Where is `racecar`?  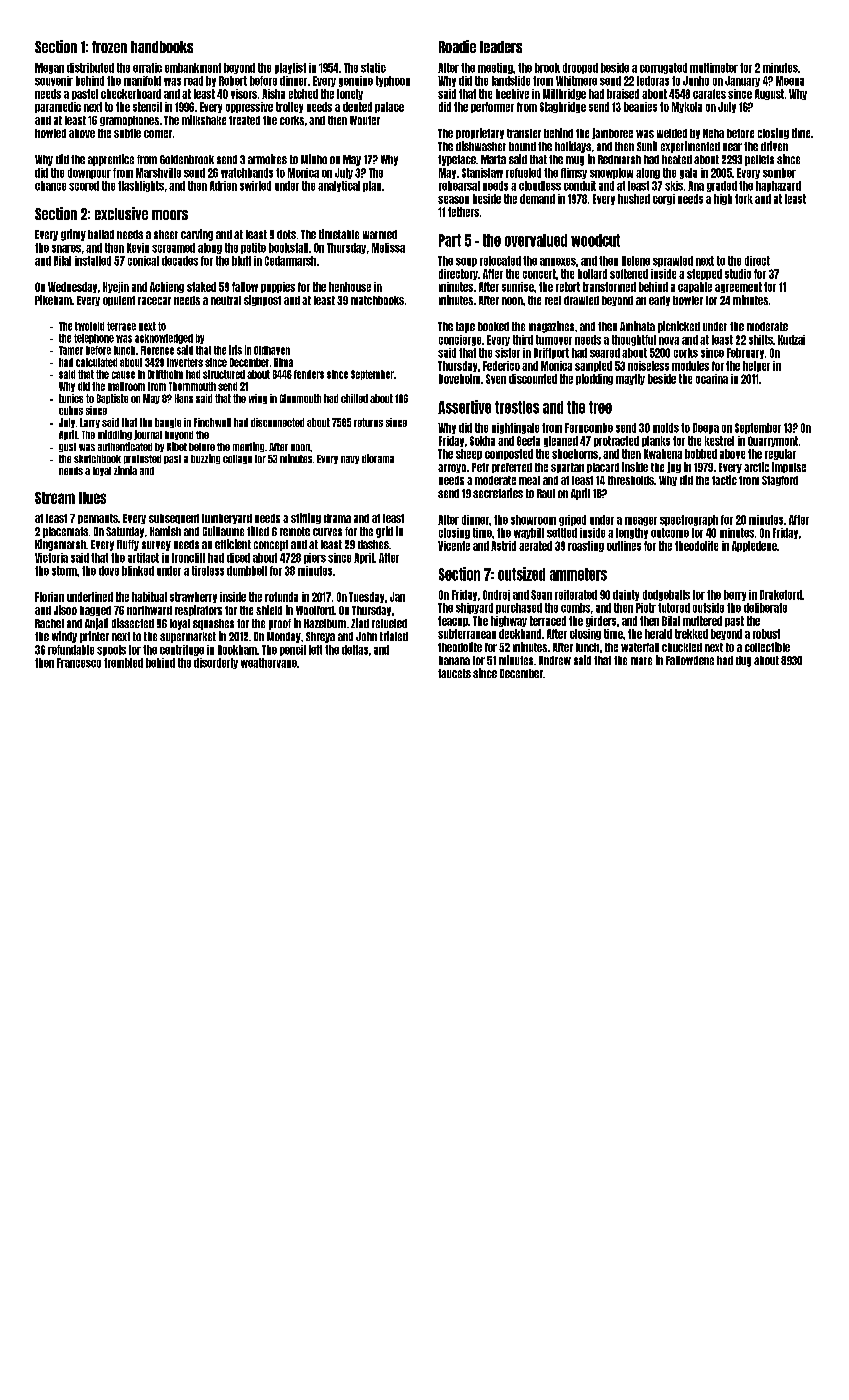 racecar is located at coordinates (154, 301).
